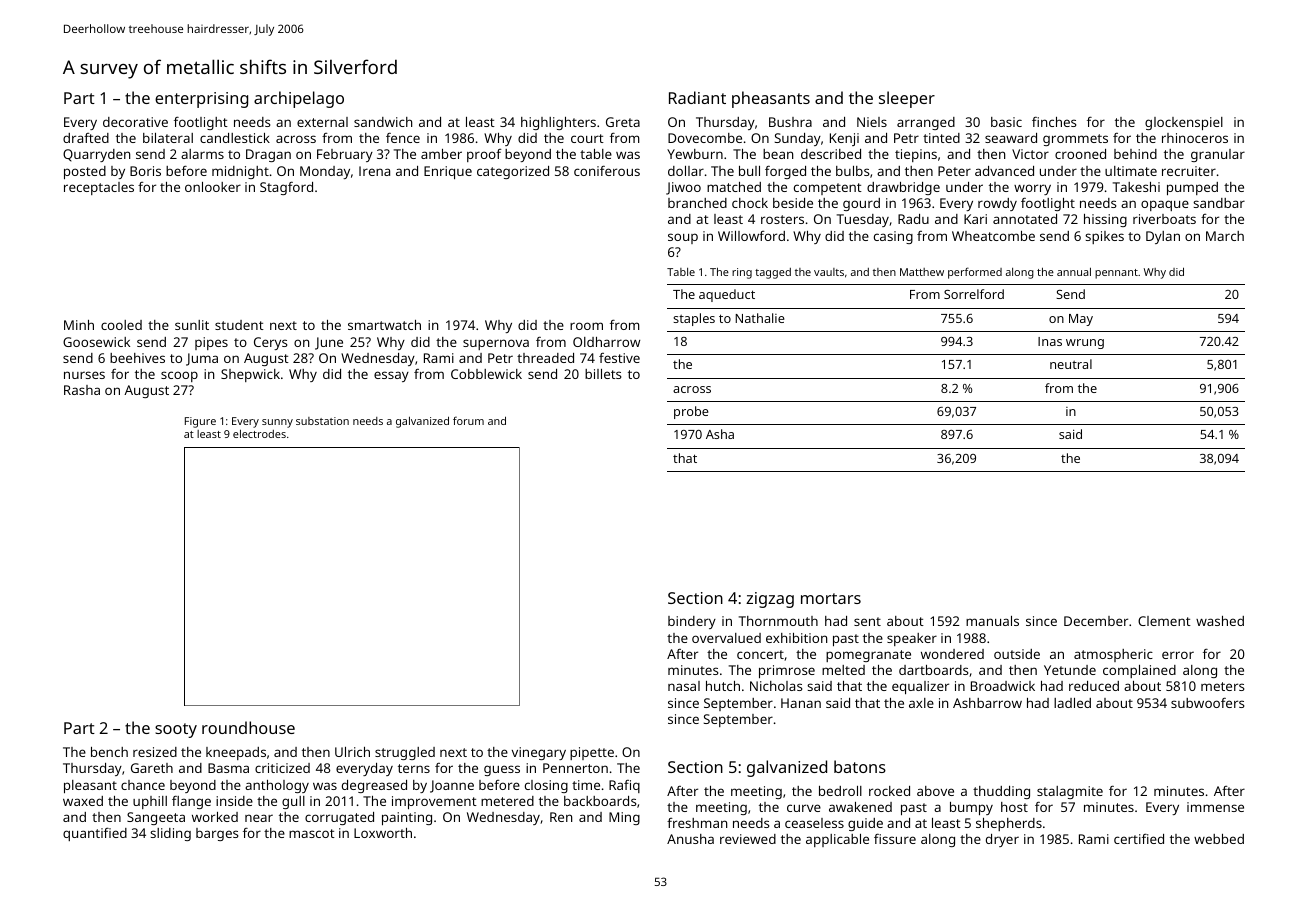 Image resolution: width=1308 pixels, height=924 pixels. Describe the element at coordinates (691, 412) in the screenshot. I see `probe` at that location.
